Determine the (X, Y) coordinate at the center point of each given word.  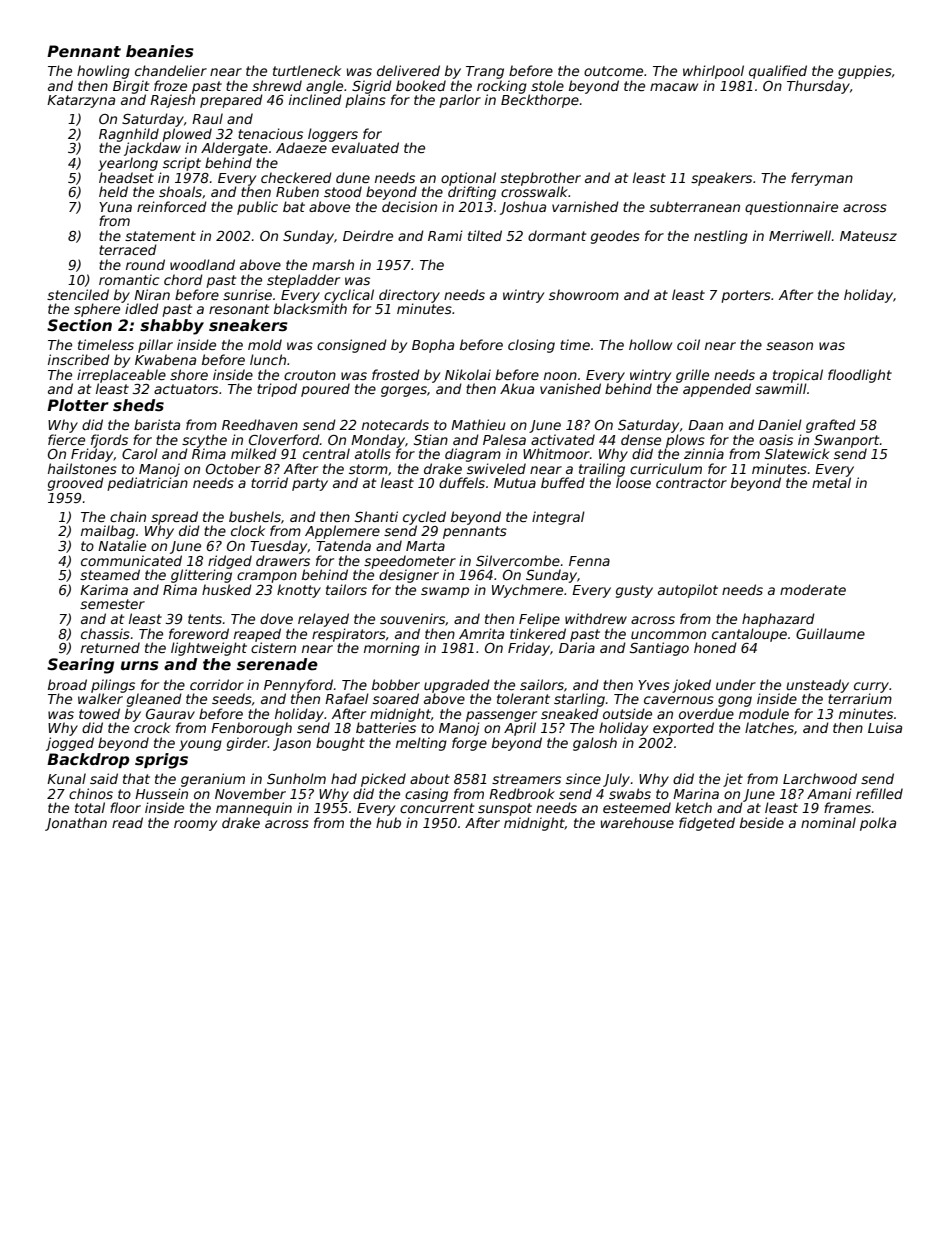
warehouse (637, 822)
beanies (160, 51)
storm (368, 469)
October (233, 468)
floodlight (860, 376)
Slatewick (797, 453)
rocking (502, 87)
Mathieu (478, 424)
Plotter (78, 405)
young (200, 745)
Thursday (818, 87)
